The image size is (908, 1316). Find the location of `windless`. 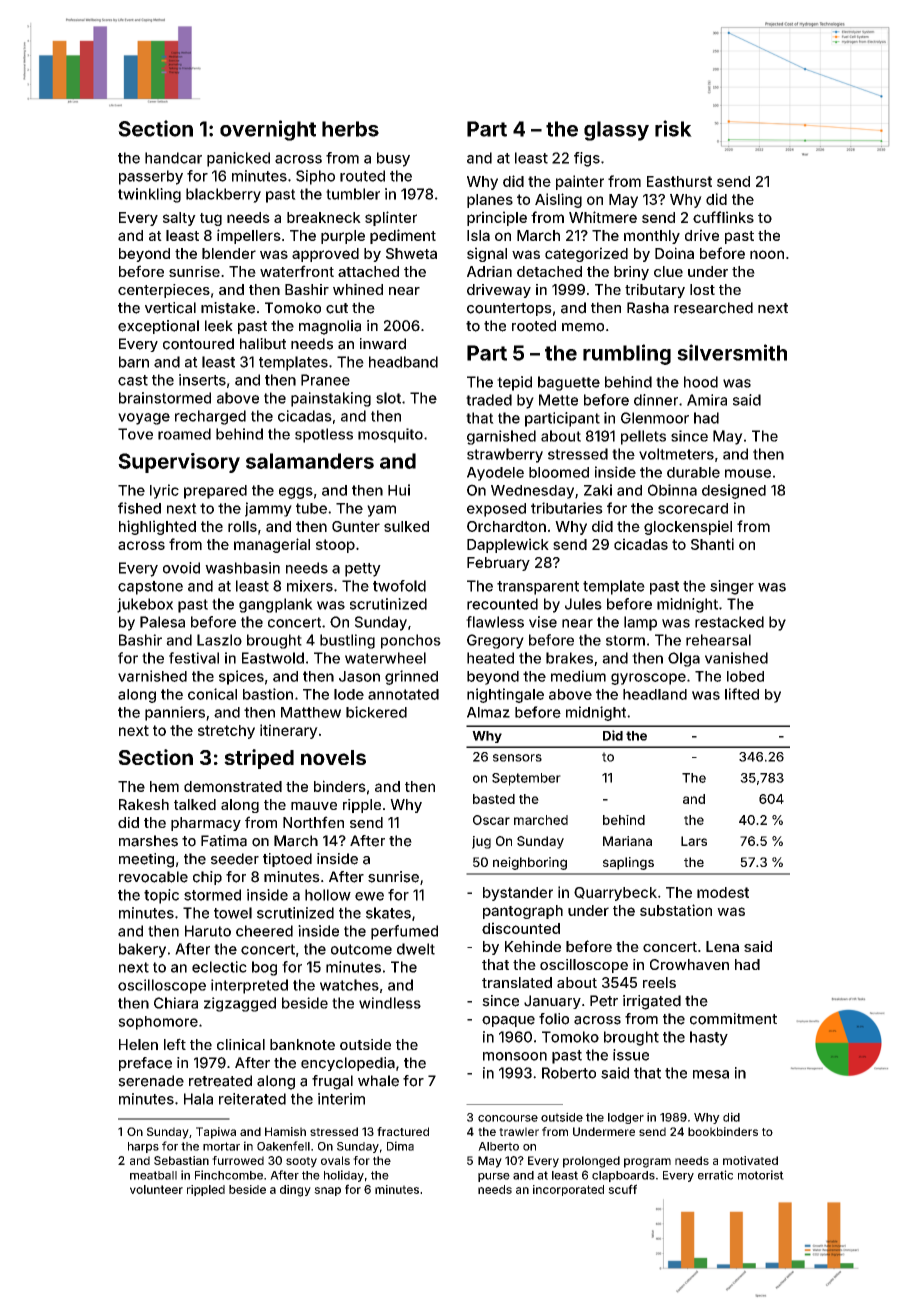

windless is located at coordinates (390, 1003).
